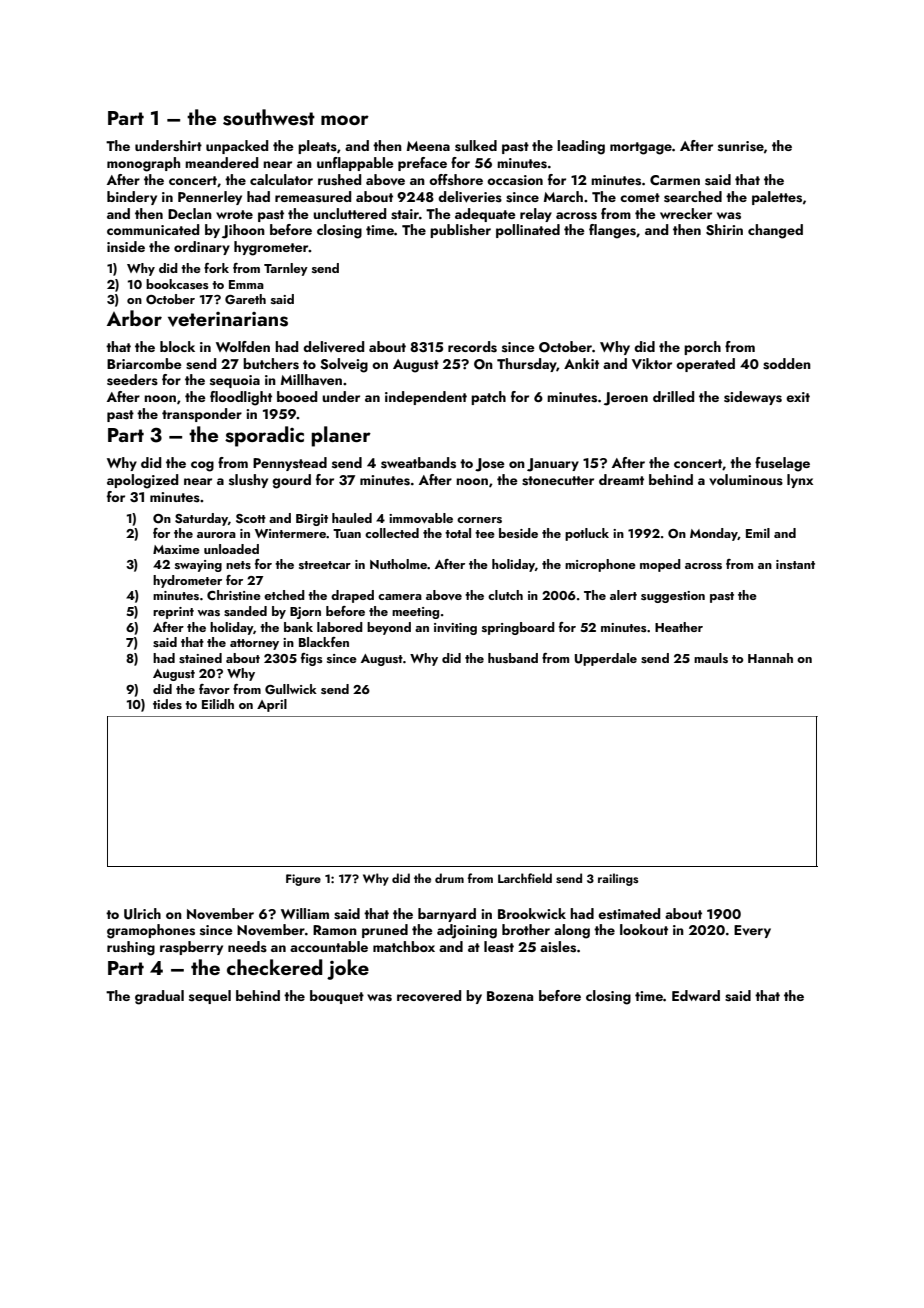 This screenshot has width=924, height=1308. What do you see at coordinates (281, 179) in the screenshot?
I see `calculator` at bounding box center [281, 179].
